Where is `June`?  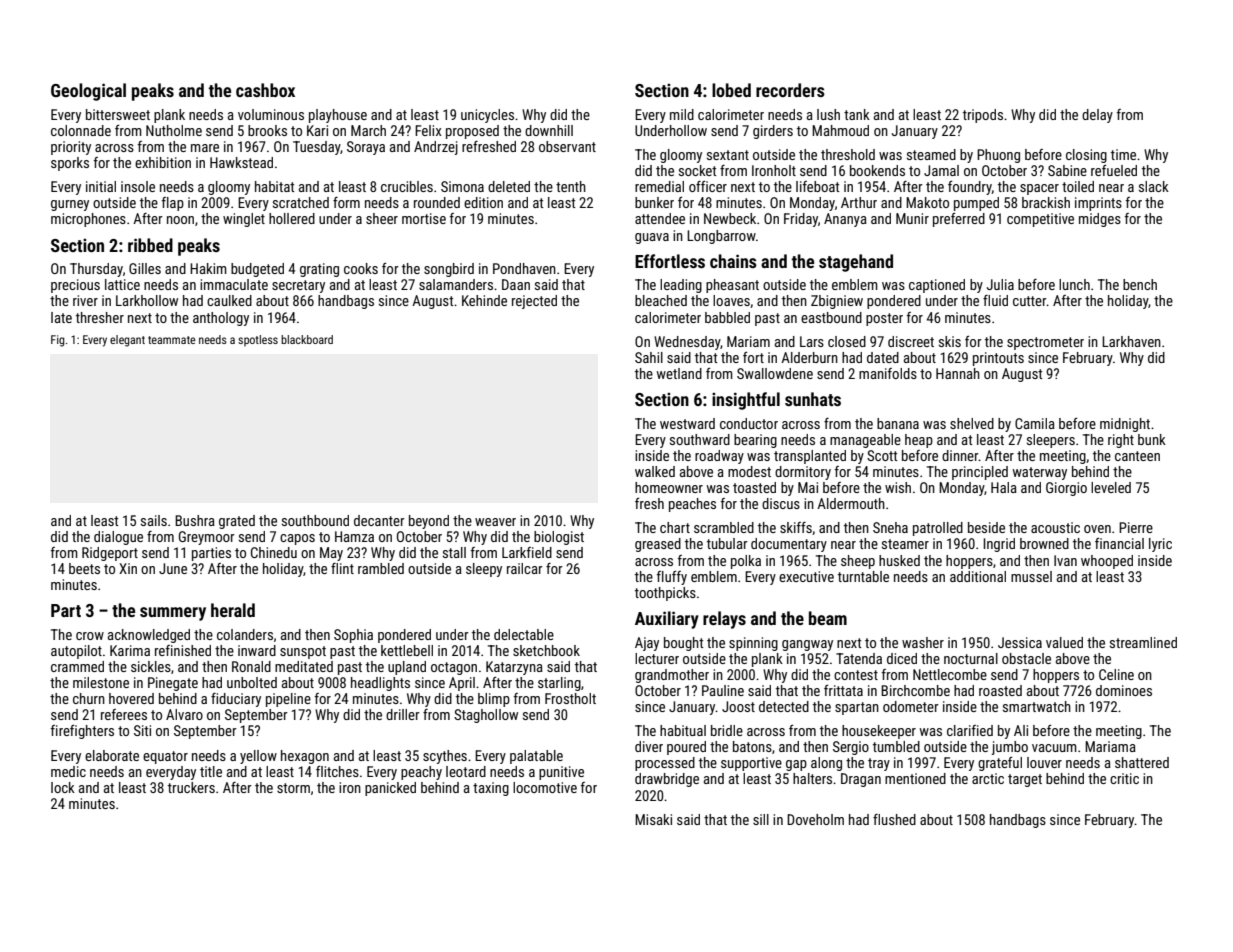 June is located at coordinates (173, 568).
